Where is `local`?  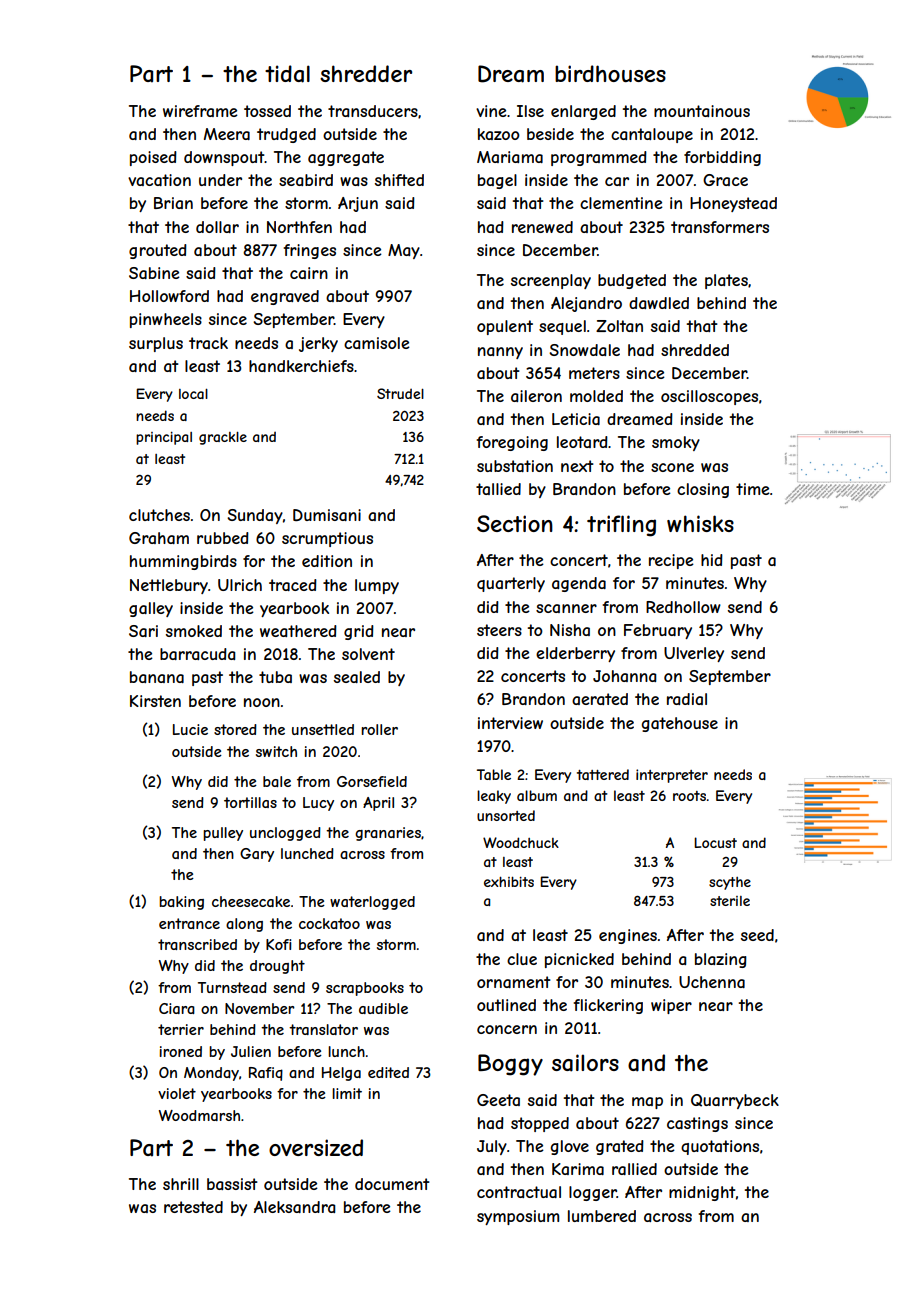 local is located at coordinates (193, 394).
